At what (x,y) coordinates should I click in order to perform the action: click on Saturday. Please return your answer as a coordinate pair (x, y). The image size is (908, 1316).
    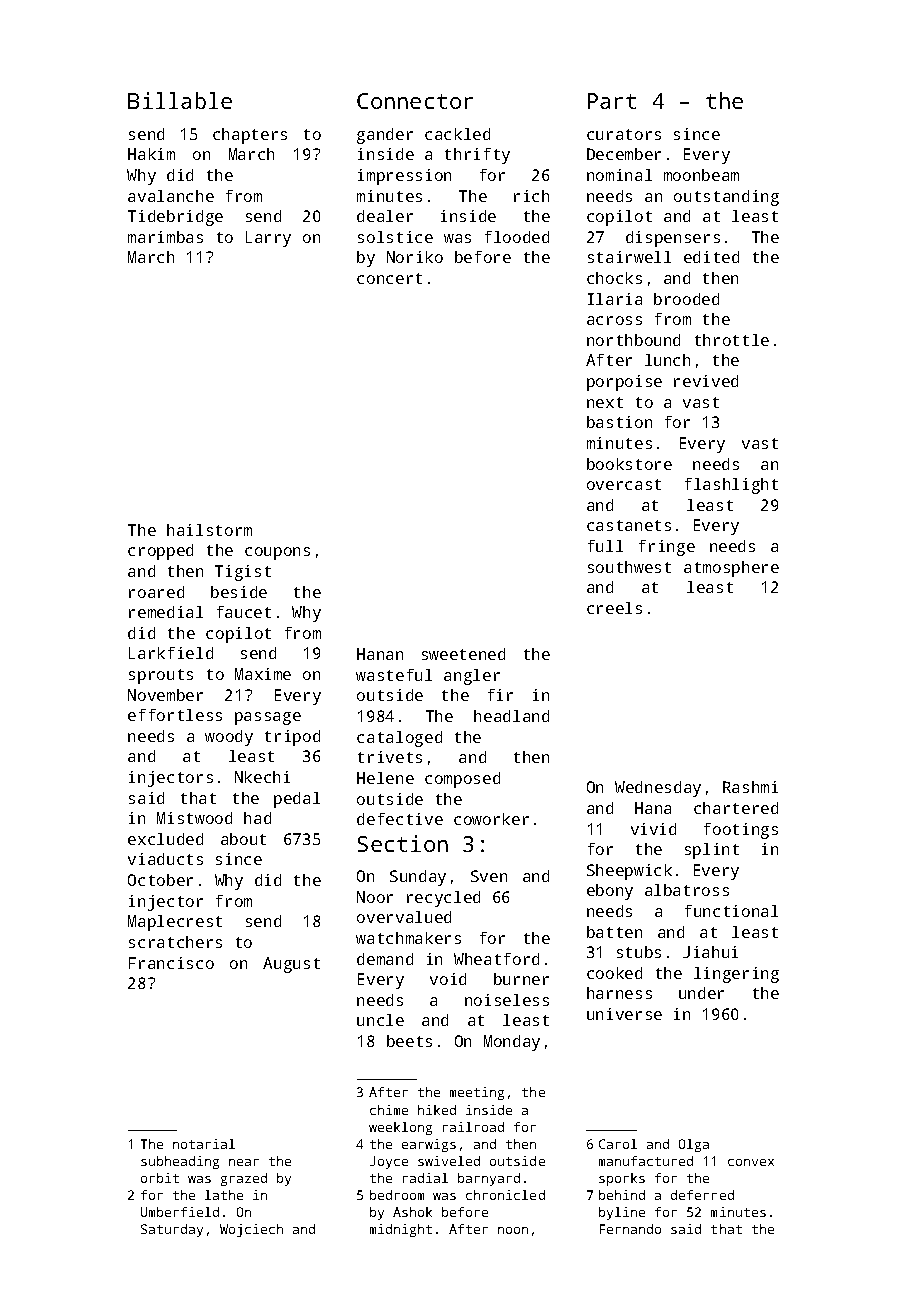
    Looking at the image, I should click on (172, 1230).
